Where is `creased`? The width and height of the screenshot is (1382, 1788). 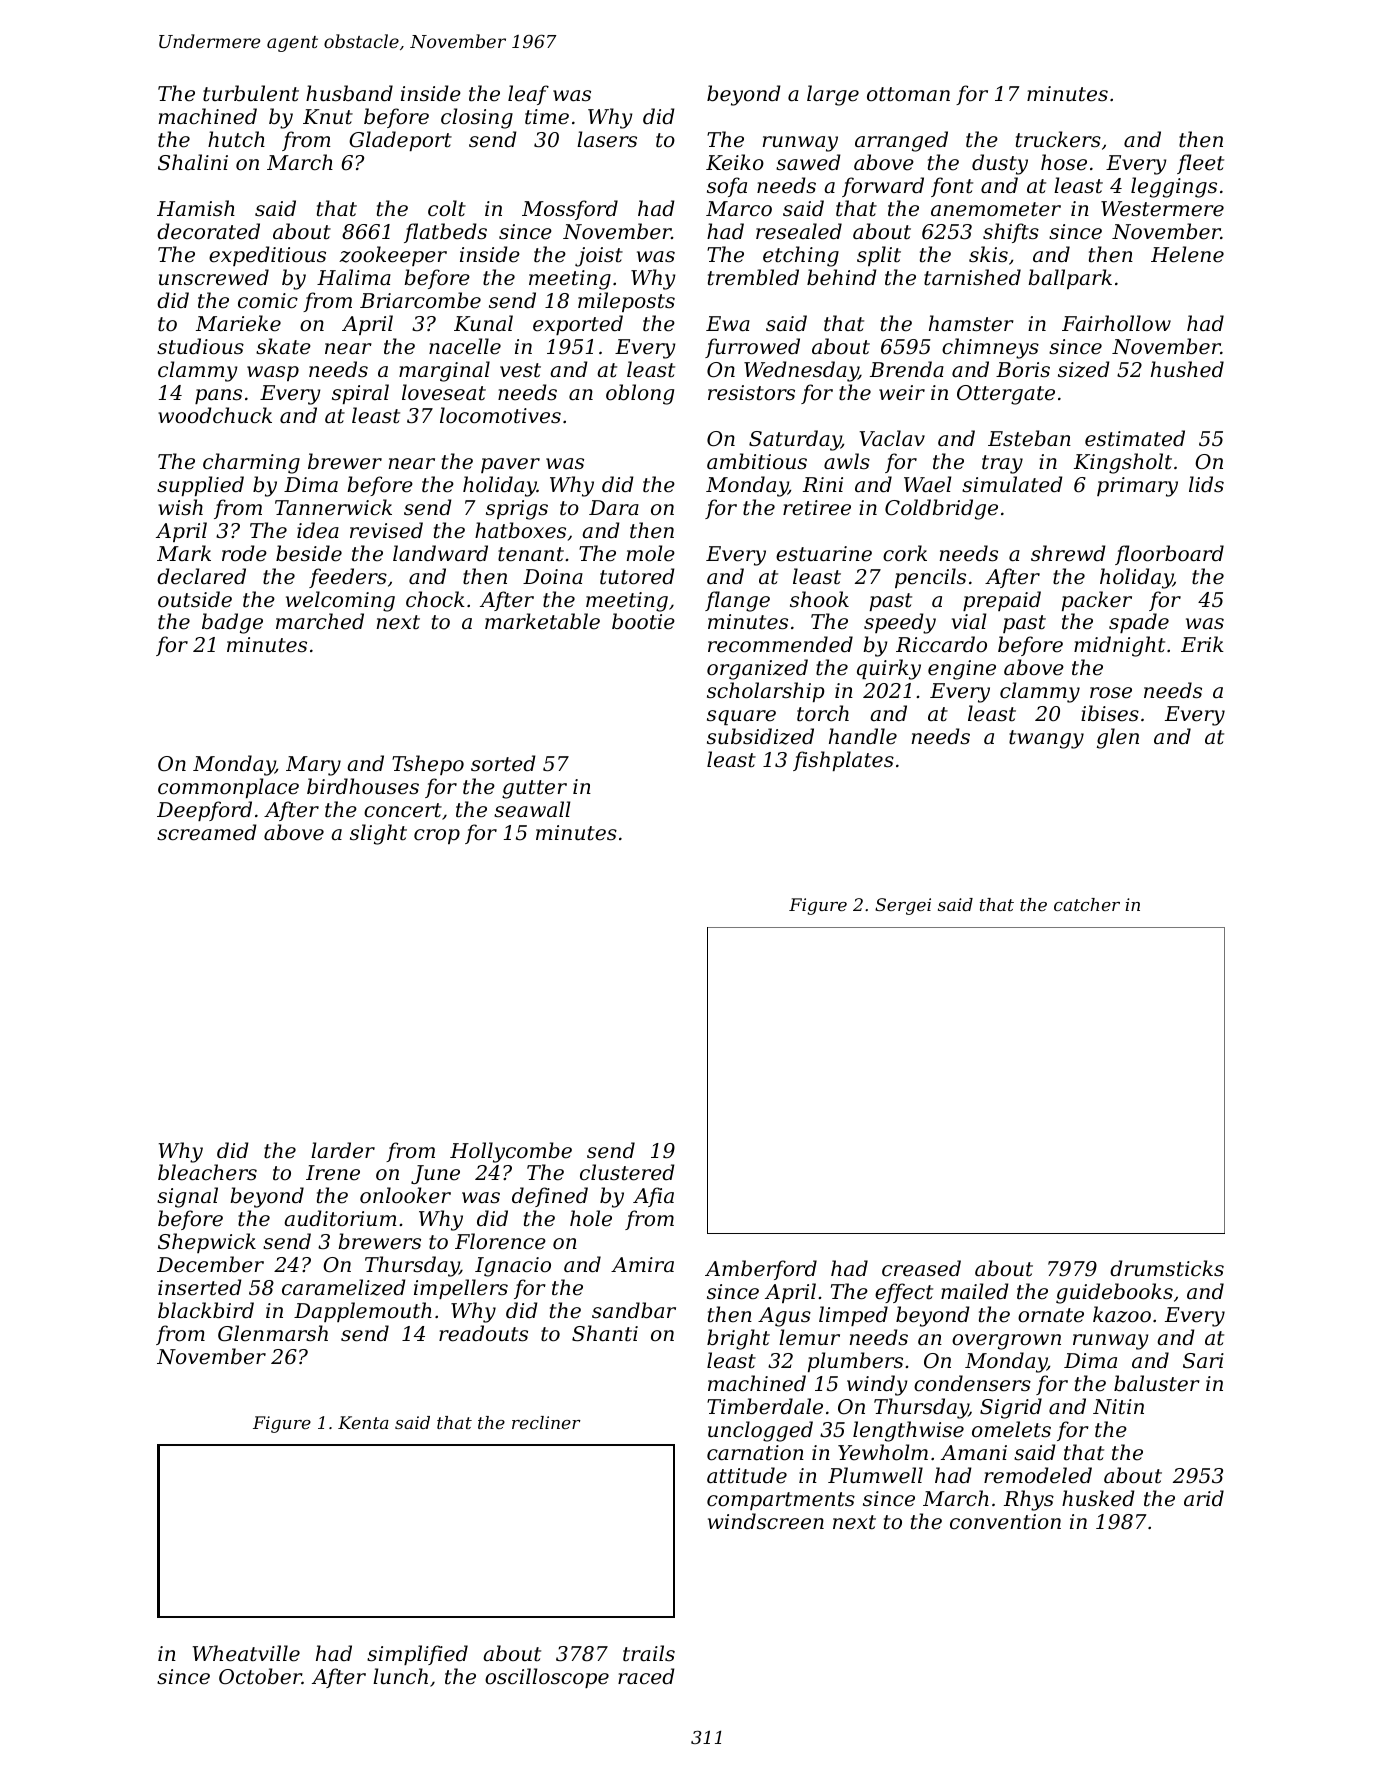
creased is located at coordinates (921, 1268).
